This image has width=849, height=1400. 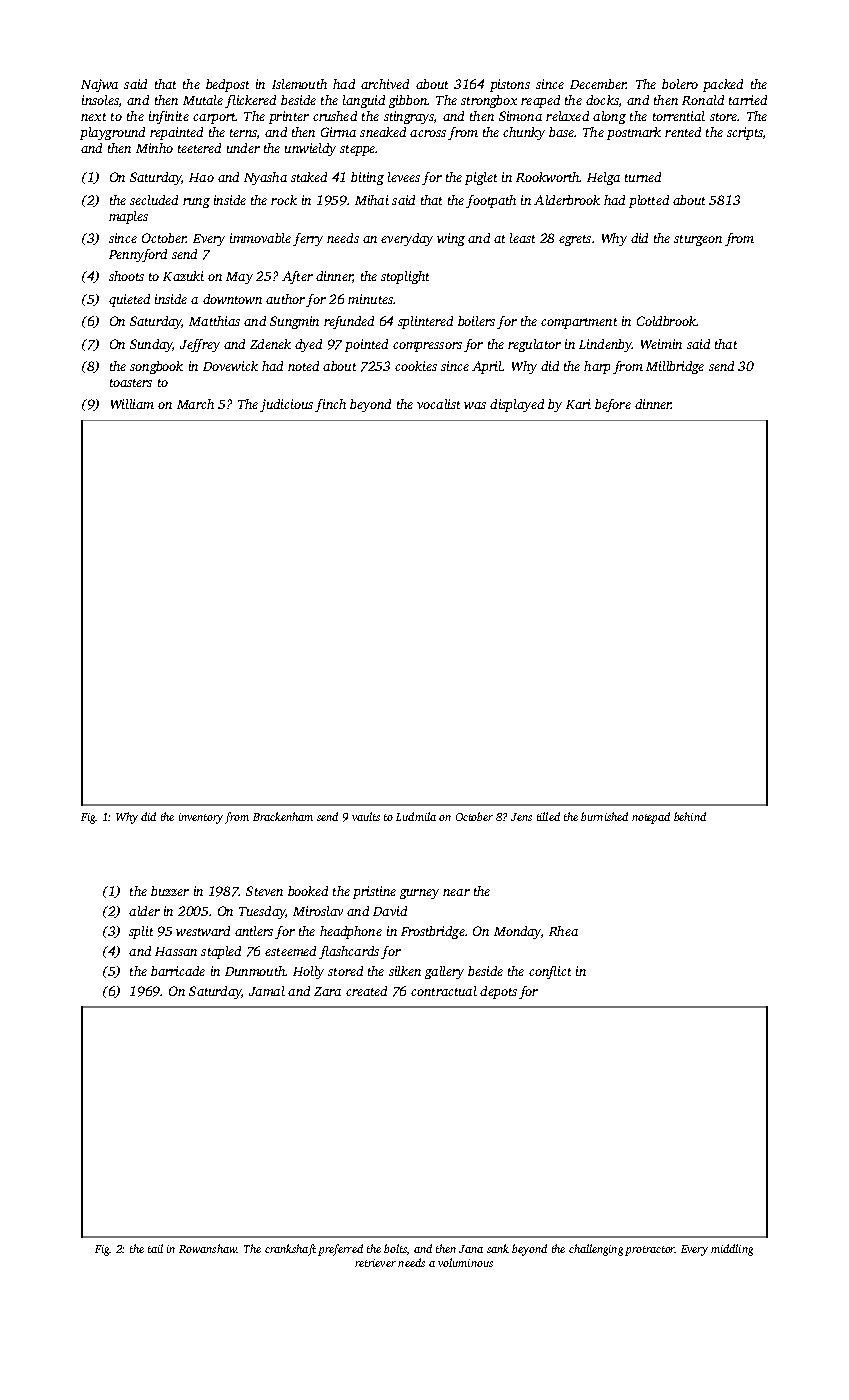 What do you see at coordinates (99, 85) in the image?
I see `Najwa` at bounding box center [99, 85].
